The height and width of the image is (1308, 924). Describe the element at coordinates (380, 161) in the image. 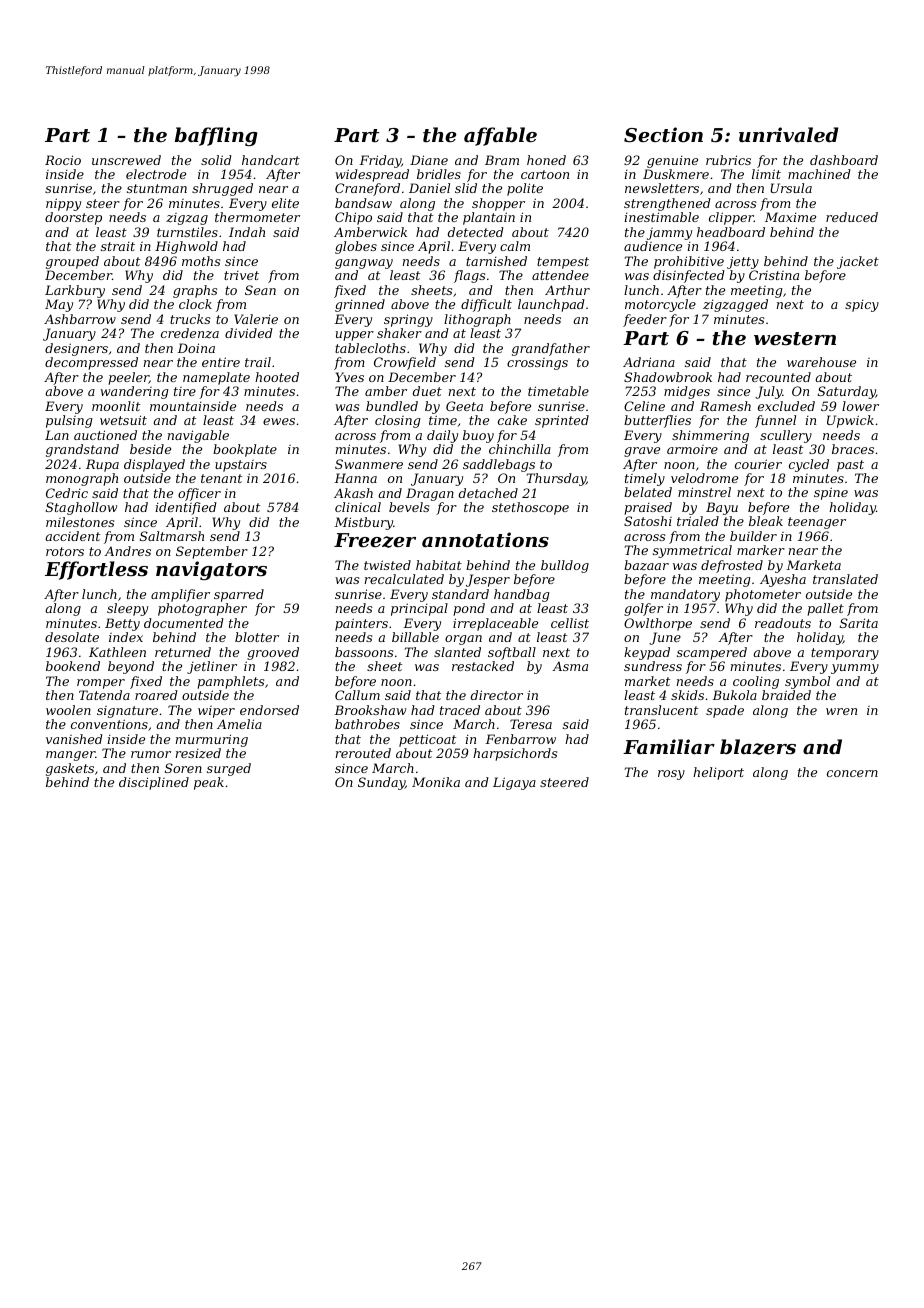

I see `Friday` at that location.
